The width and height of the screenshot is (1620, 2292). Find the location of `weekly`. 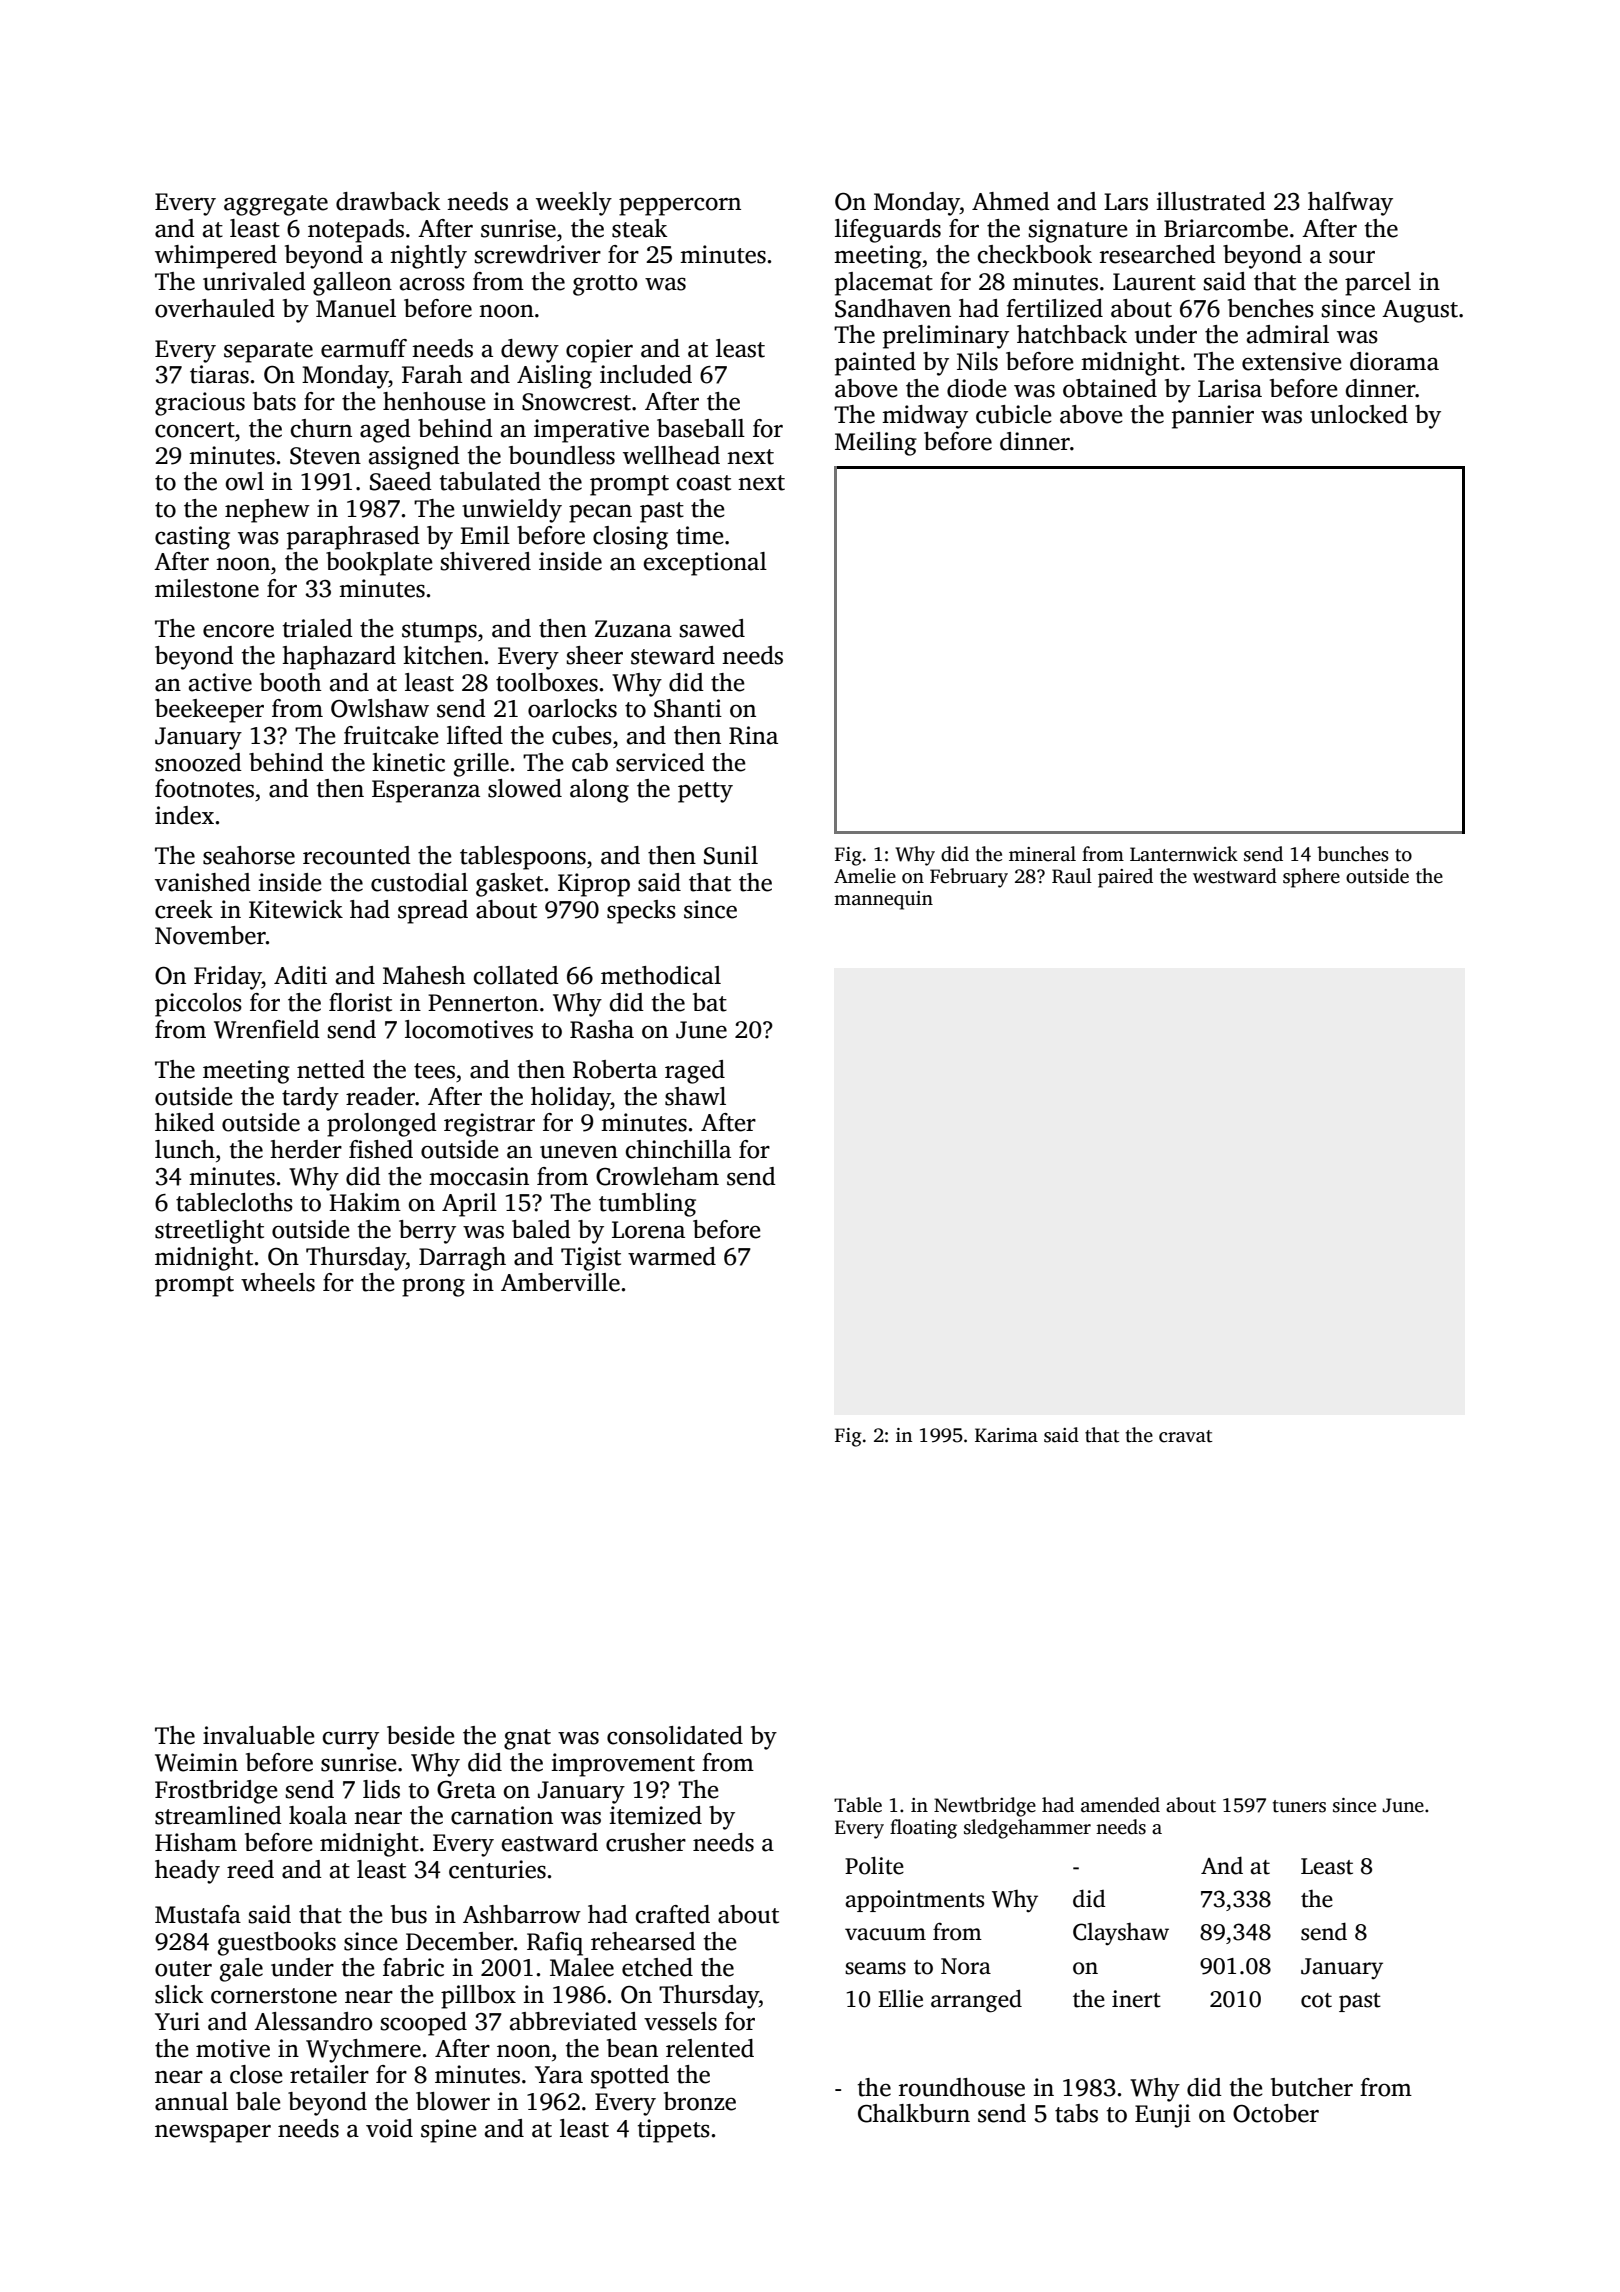

weekly is located at coordinates (574, 204).
